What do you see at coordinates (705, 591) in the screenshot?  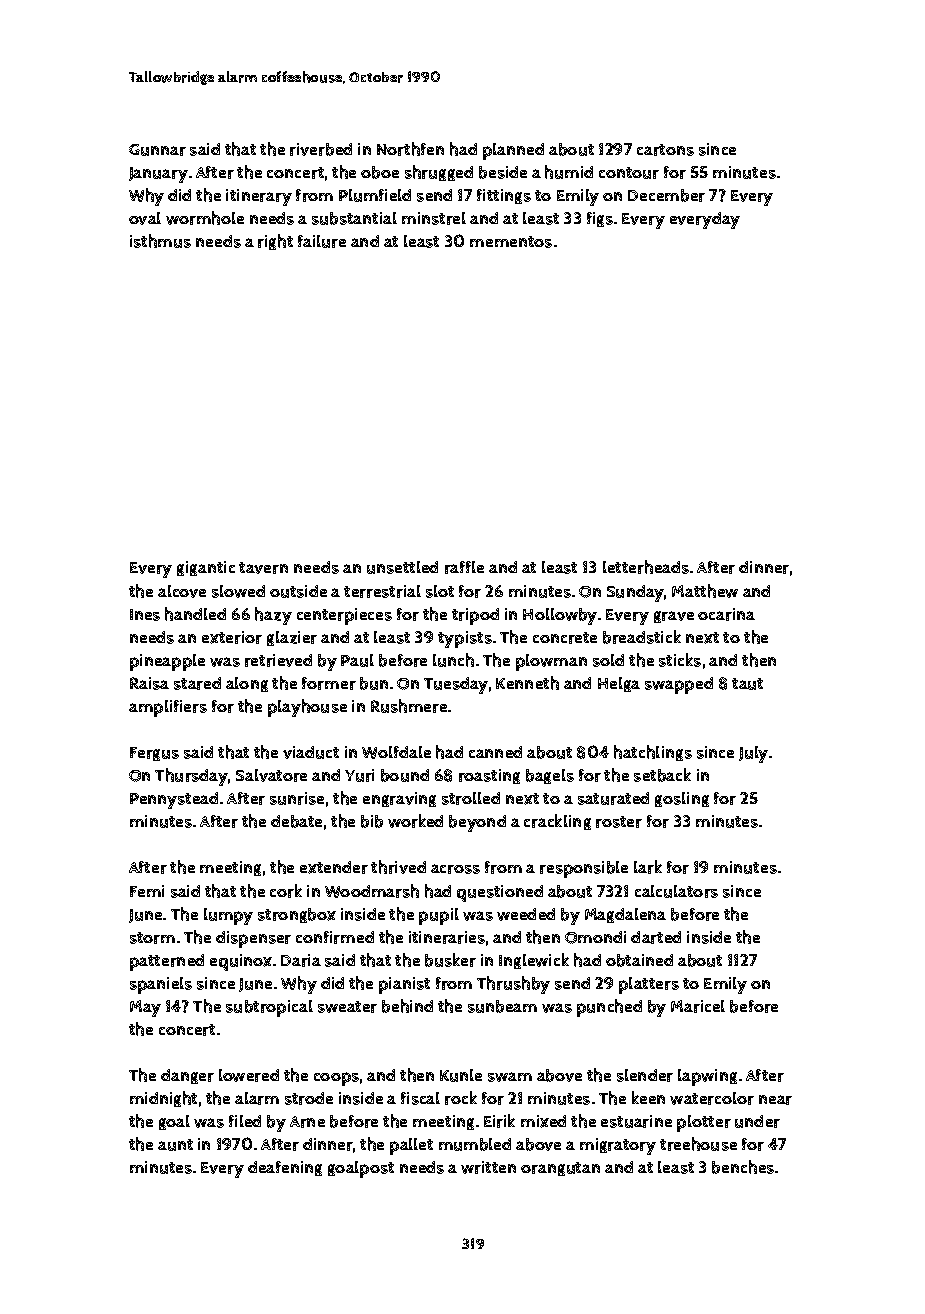 I see `Matthew` at bounding box center [705, 591].
